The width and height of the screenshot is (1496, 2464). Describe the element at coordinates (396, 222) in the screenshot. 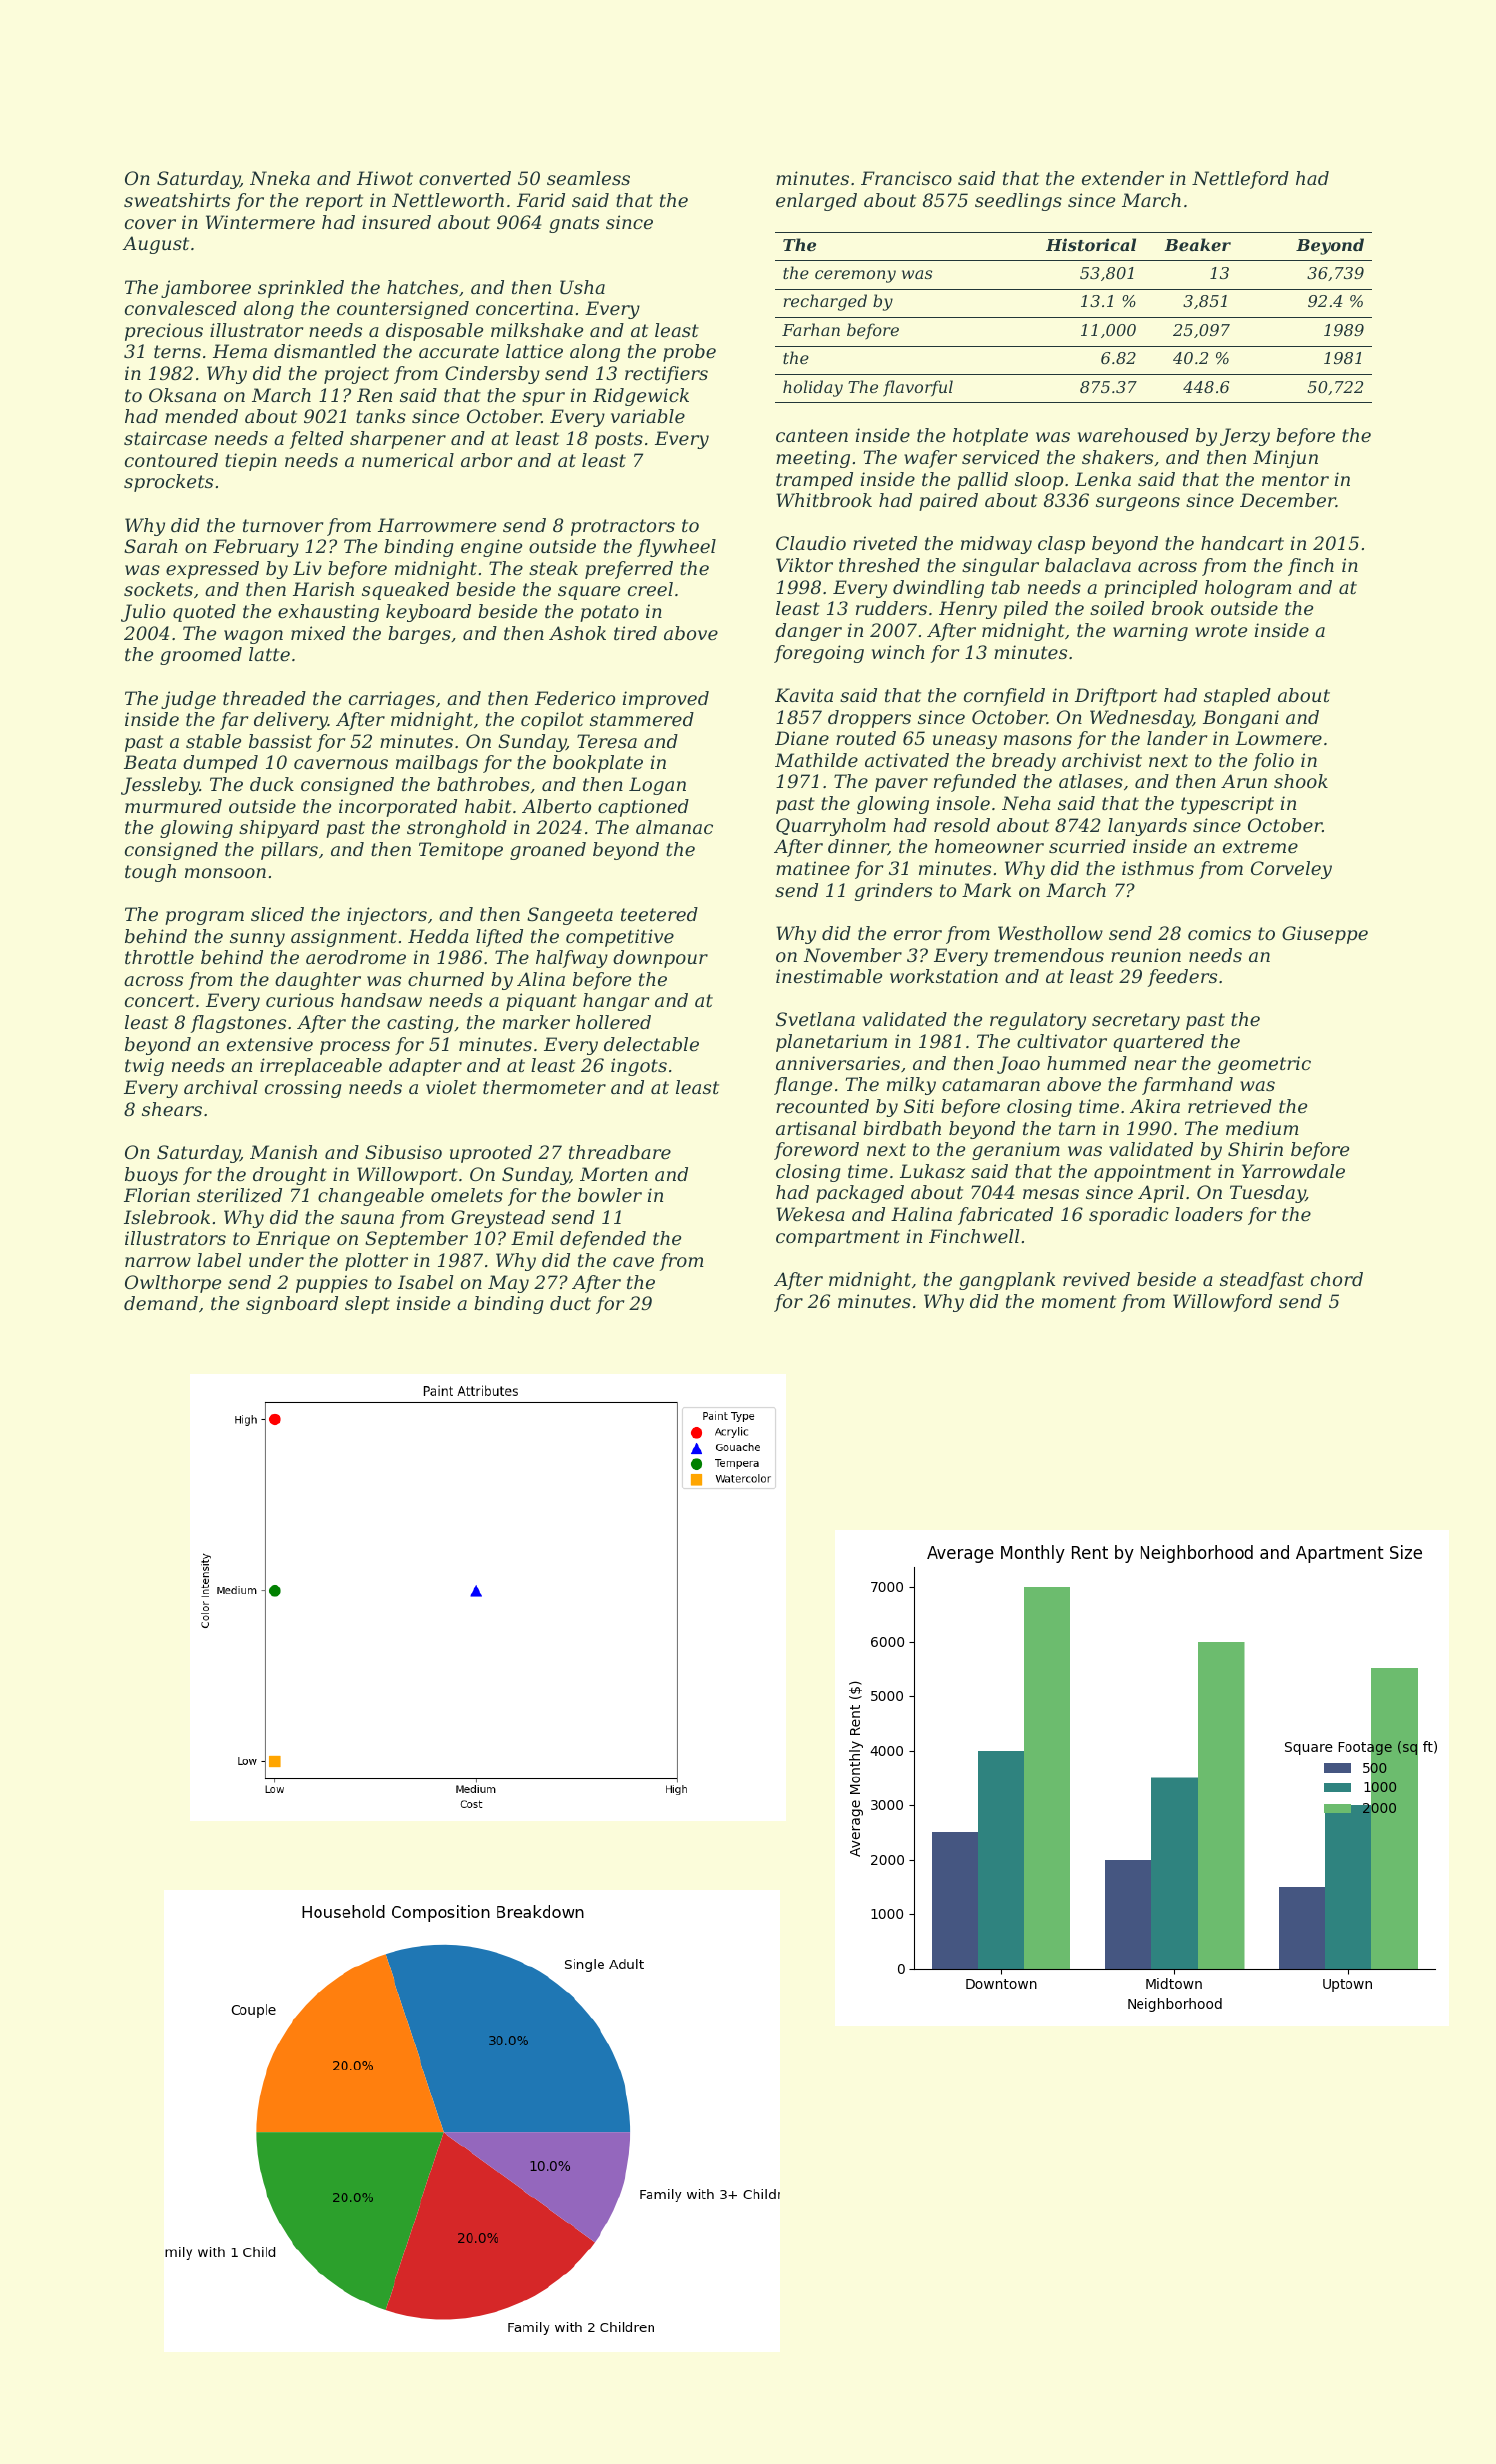

I see `insured` at that location.
